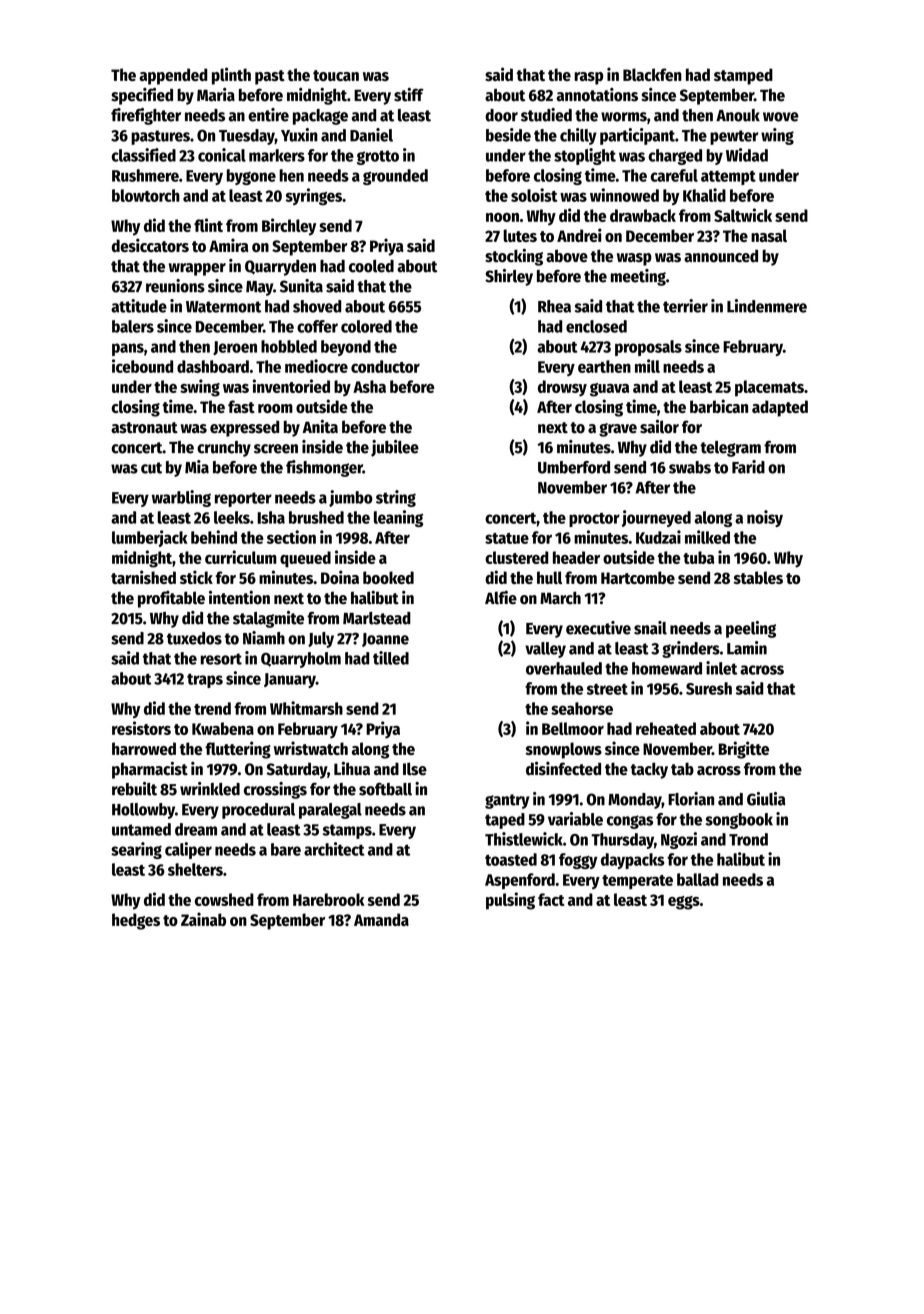 The width and height of the screenshot is (924, 1314). I want to click on Brigitte, so click(744, 750).
